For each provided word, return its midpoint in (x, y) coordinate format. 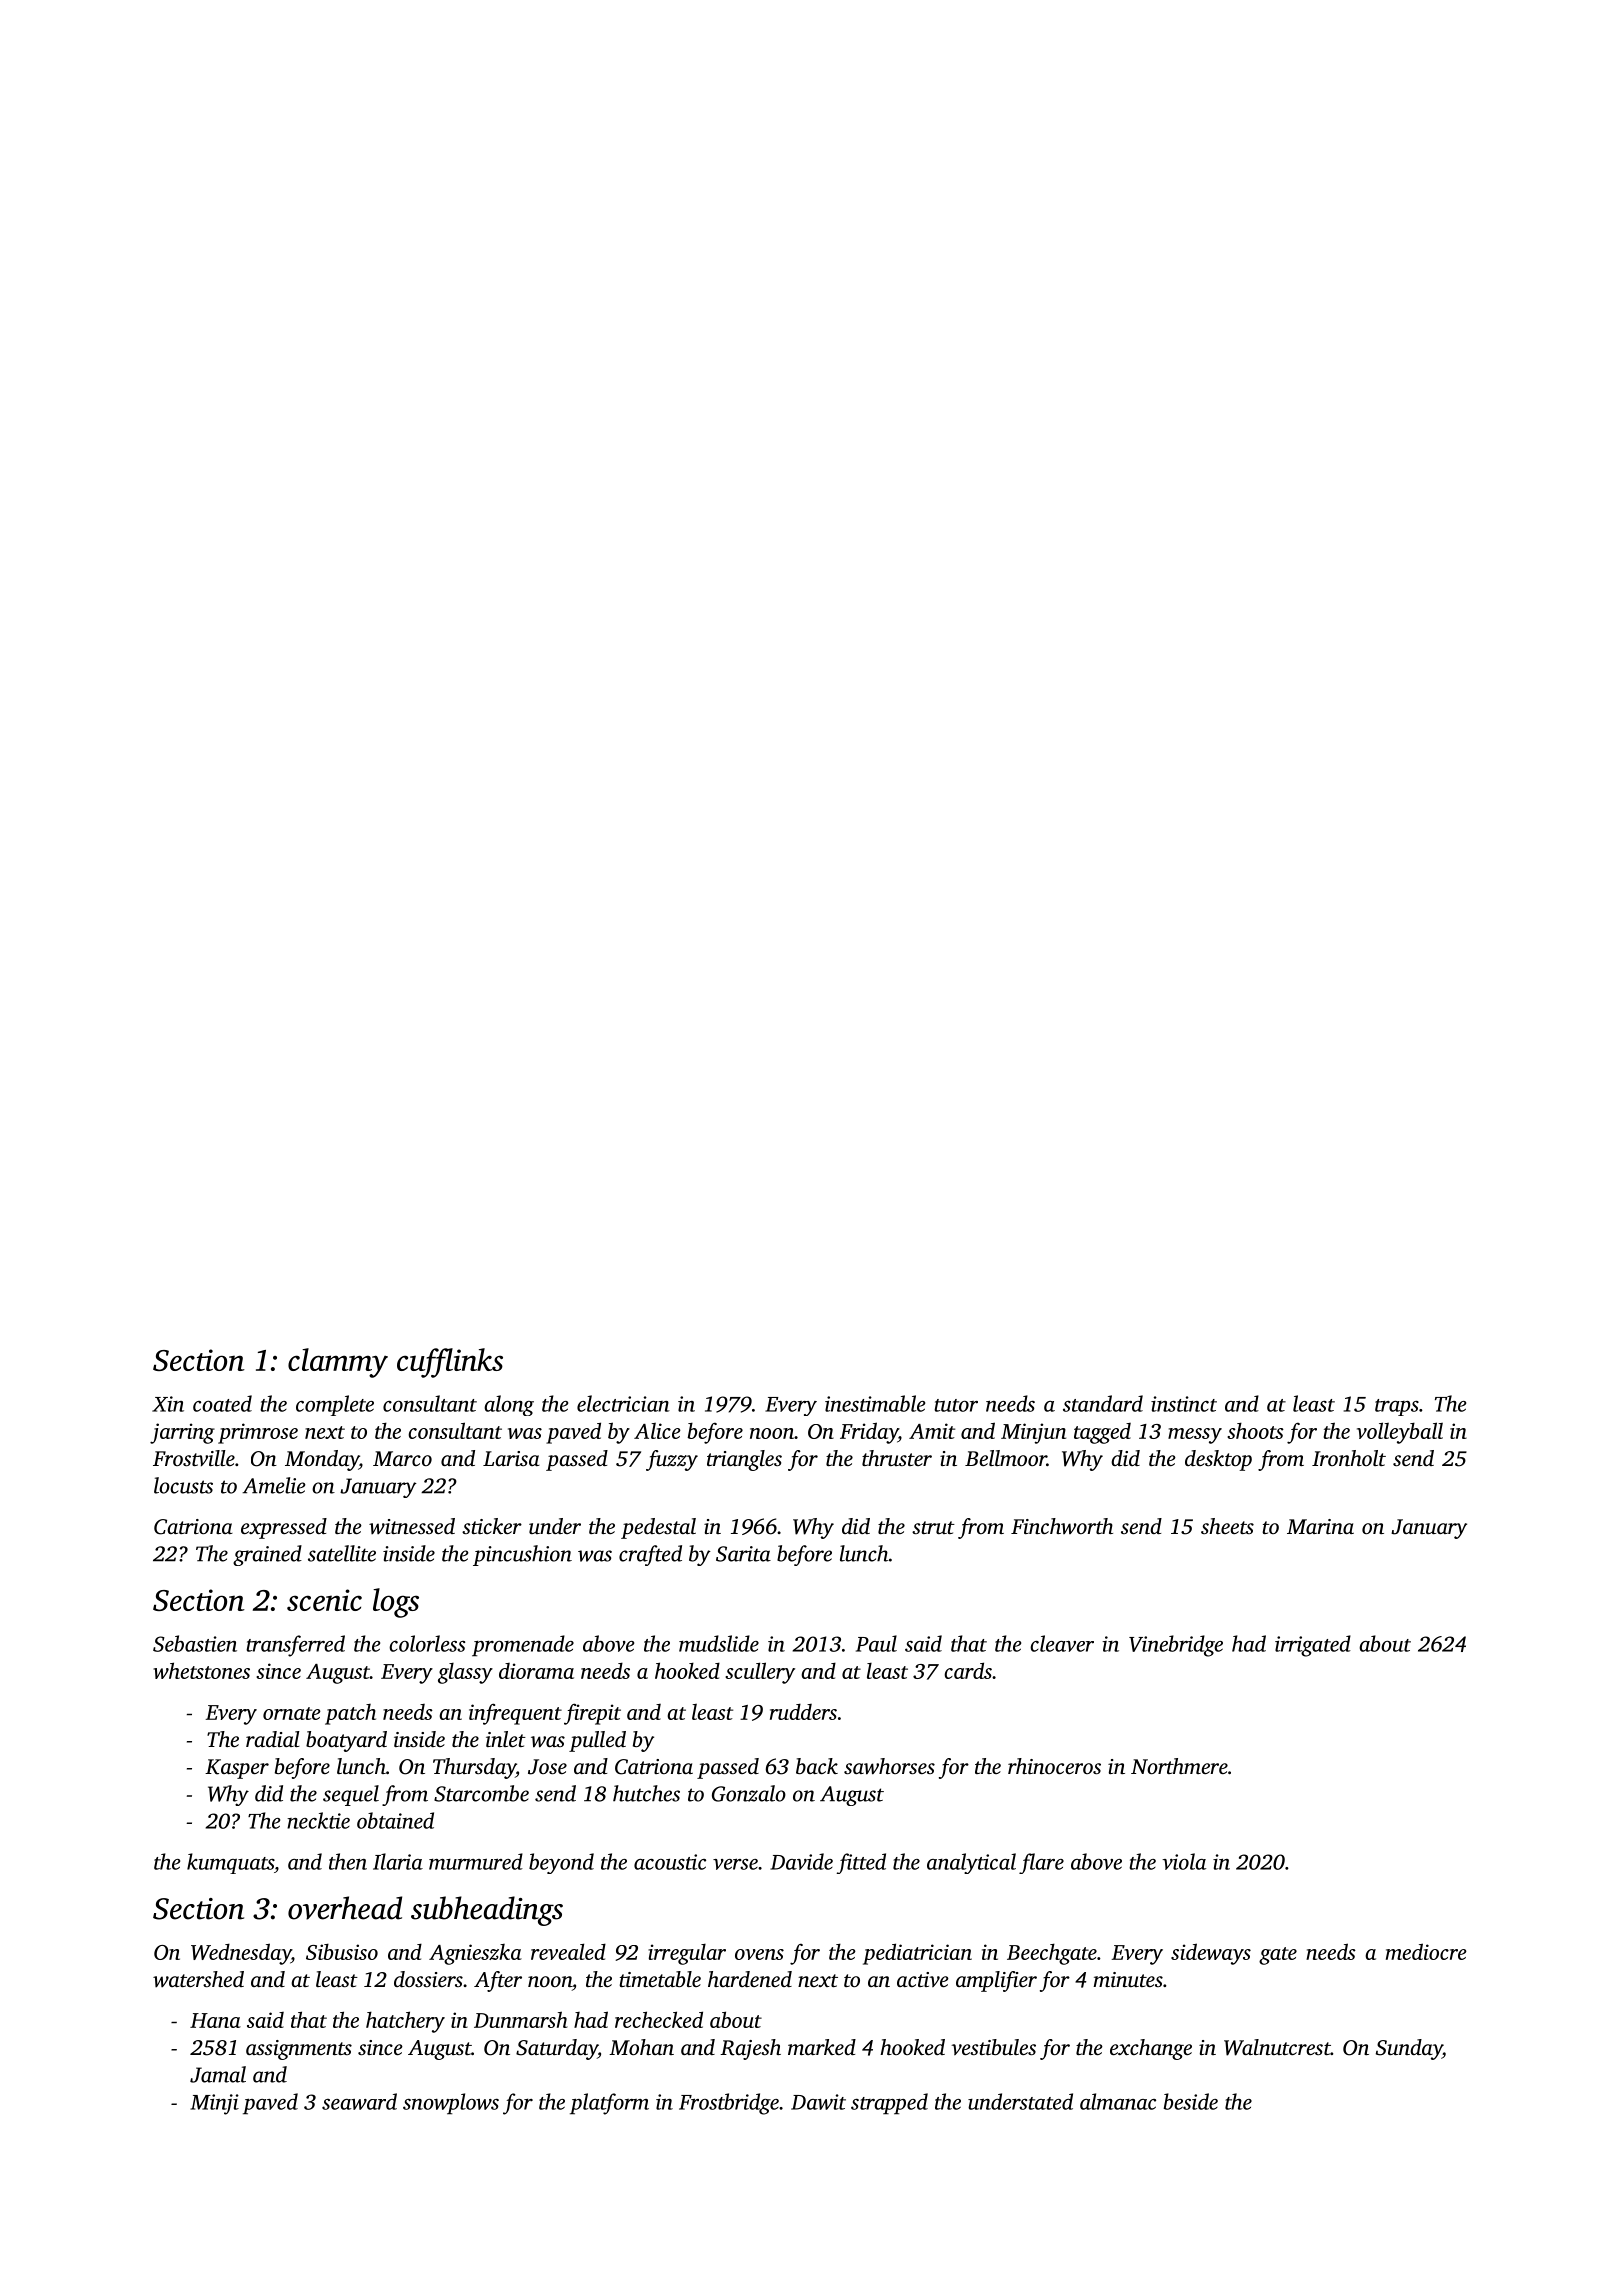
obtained (395, 1820)
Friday (869, 1433)
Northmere (1179, 1766)
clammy (338, 1363)
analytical (971, 1863)
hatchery (405, 2022)
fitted (861, 1863)
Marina (1320, 1526)
